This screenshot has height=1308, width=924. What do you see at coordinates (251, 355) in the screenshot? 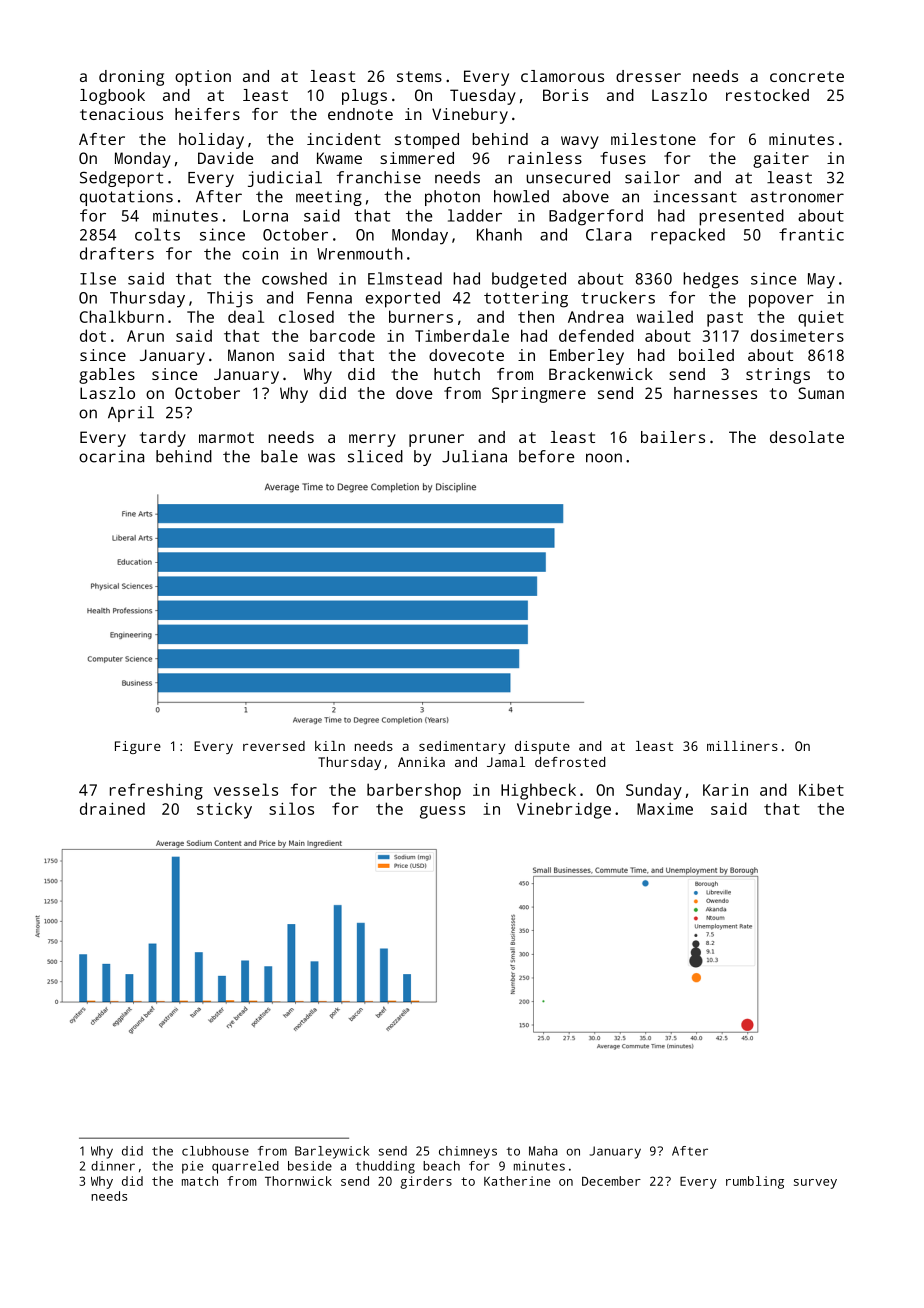
I see `Manon` at bounding box center [251, 355].
